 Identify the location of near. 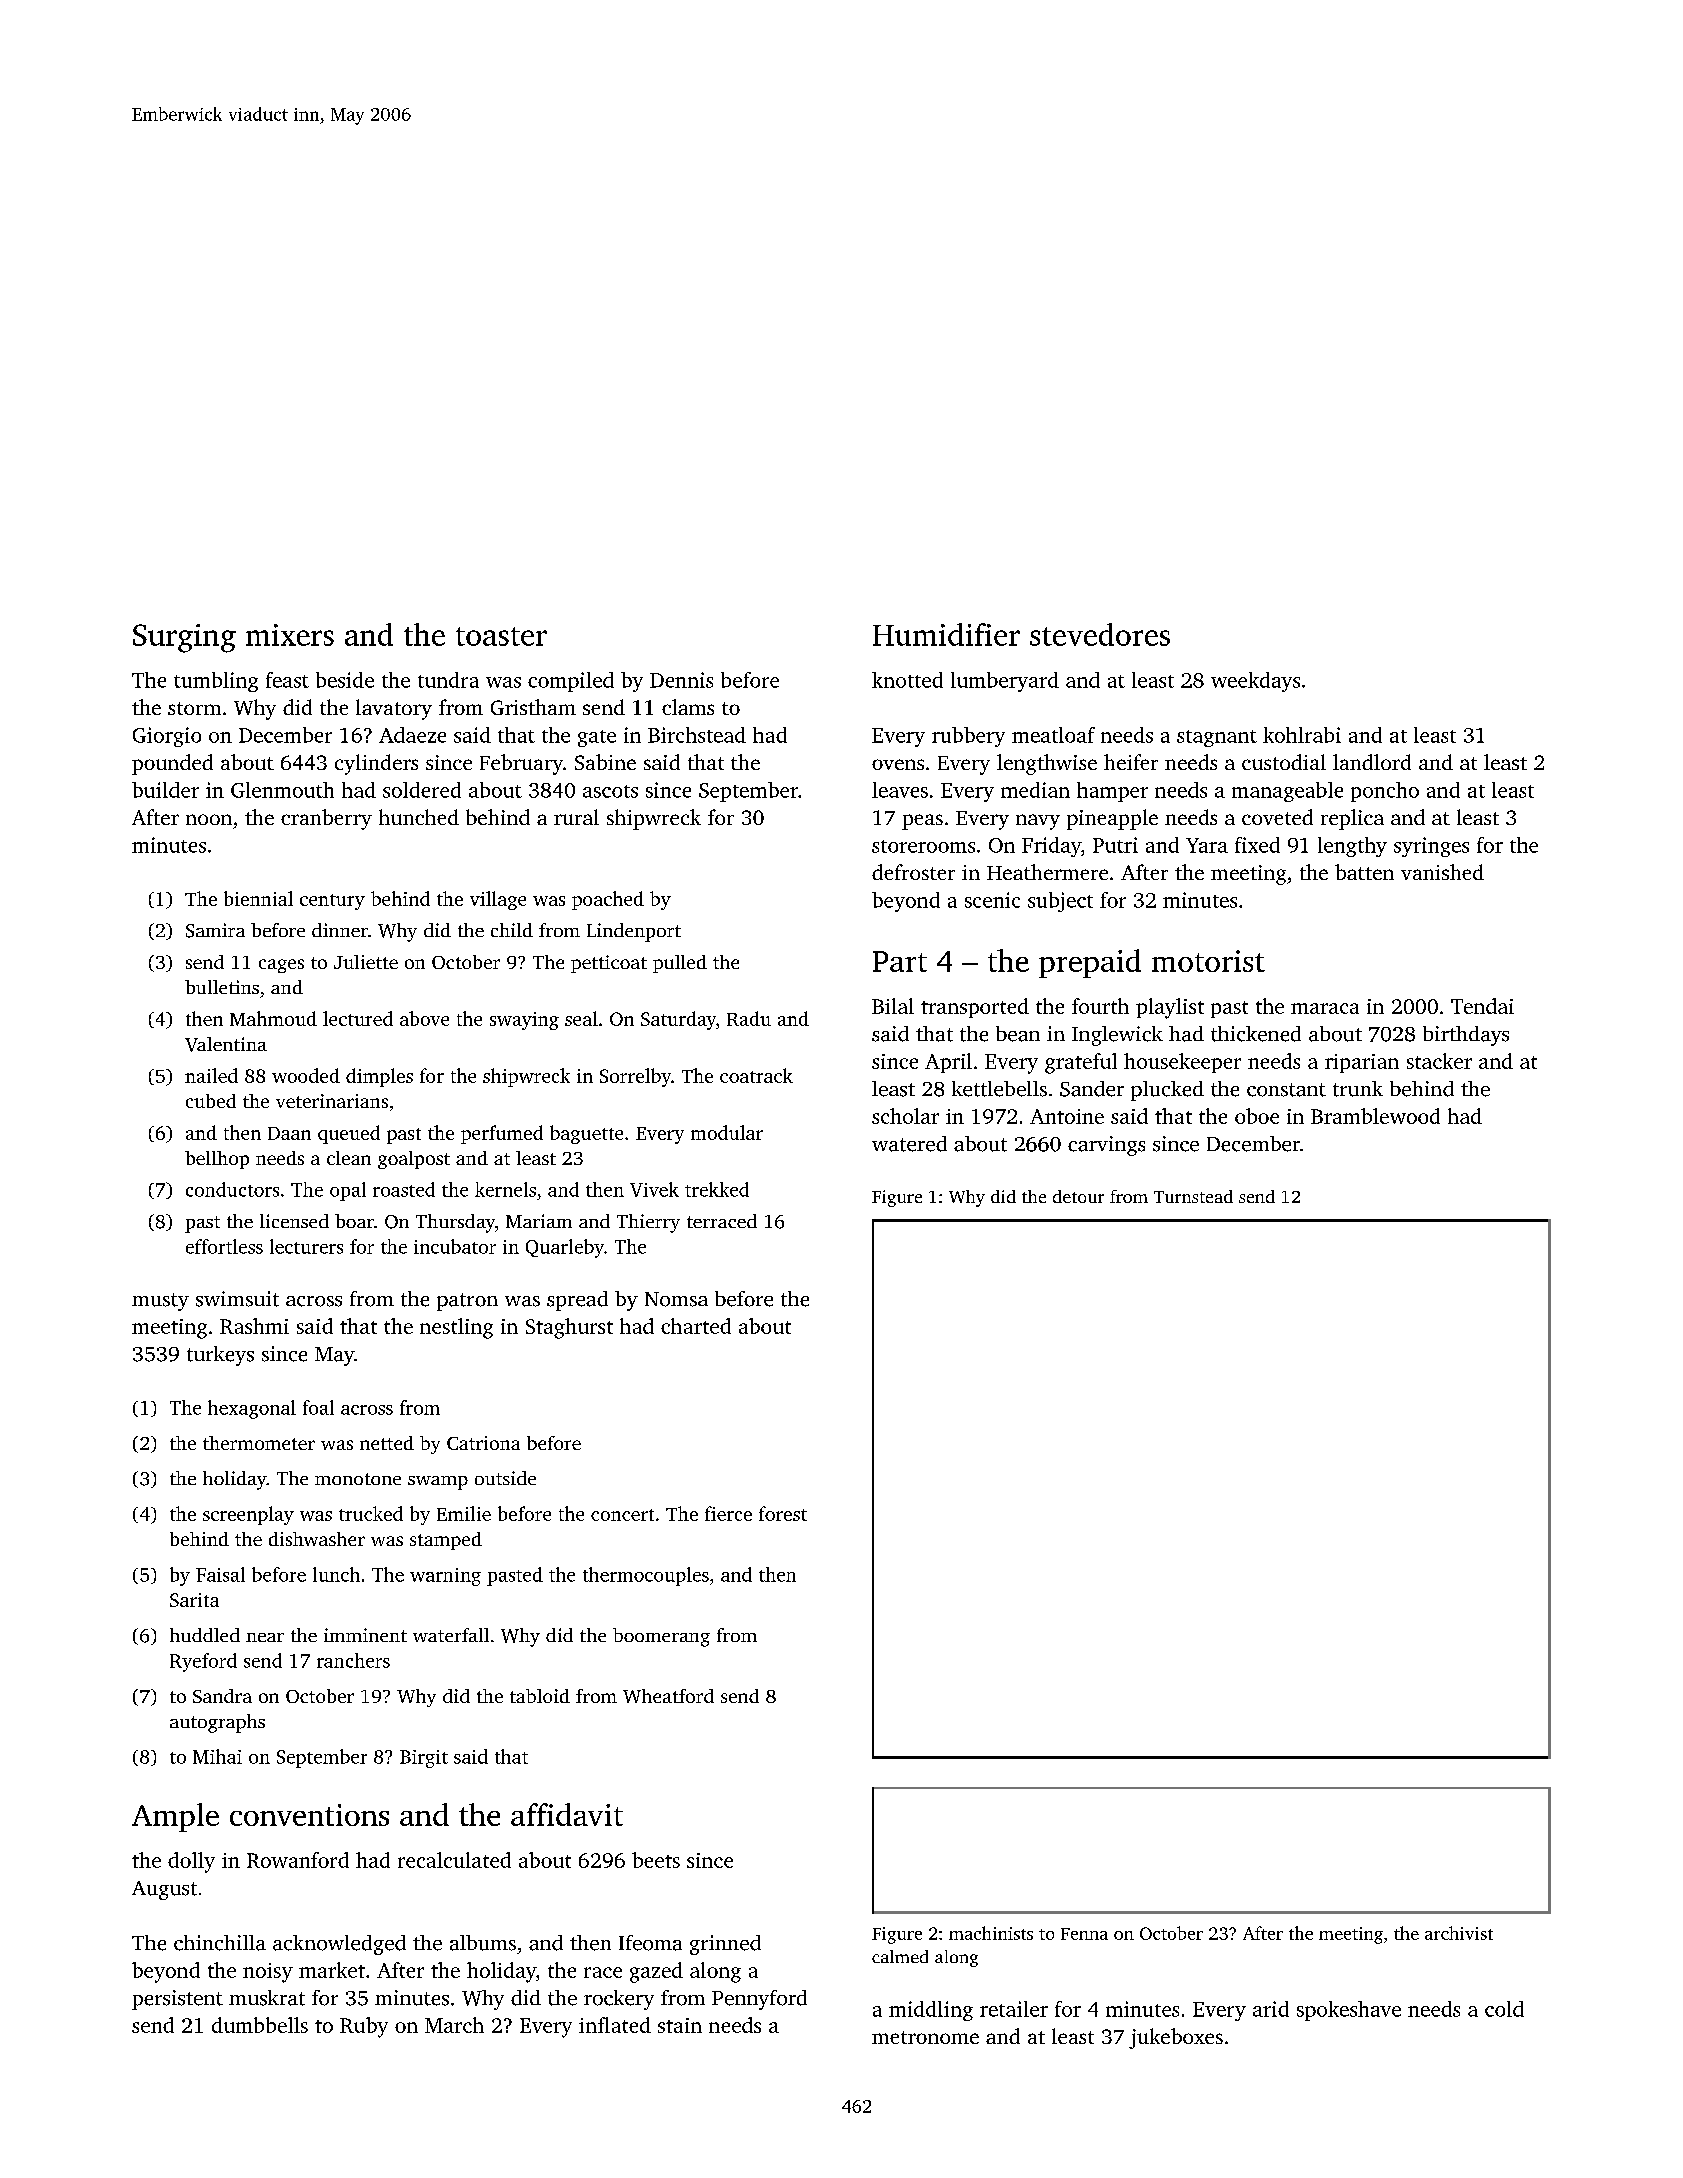
(265, 1637).
